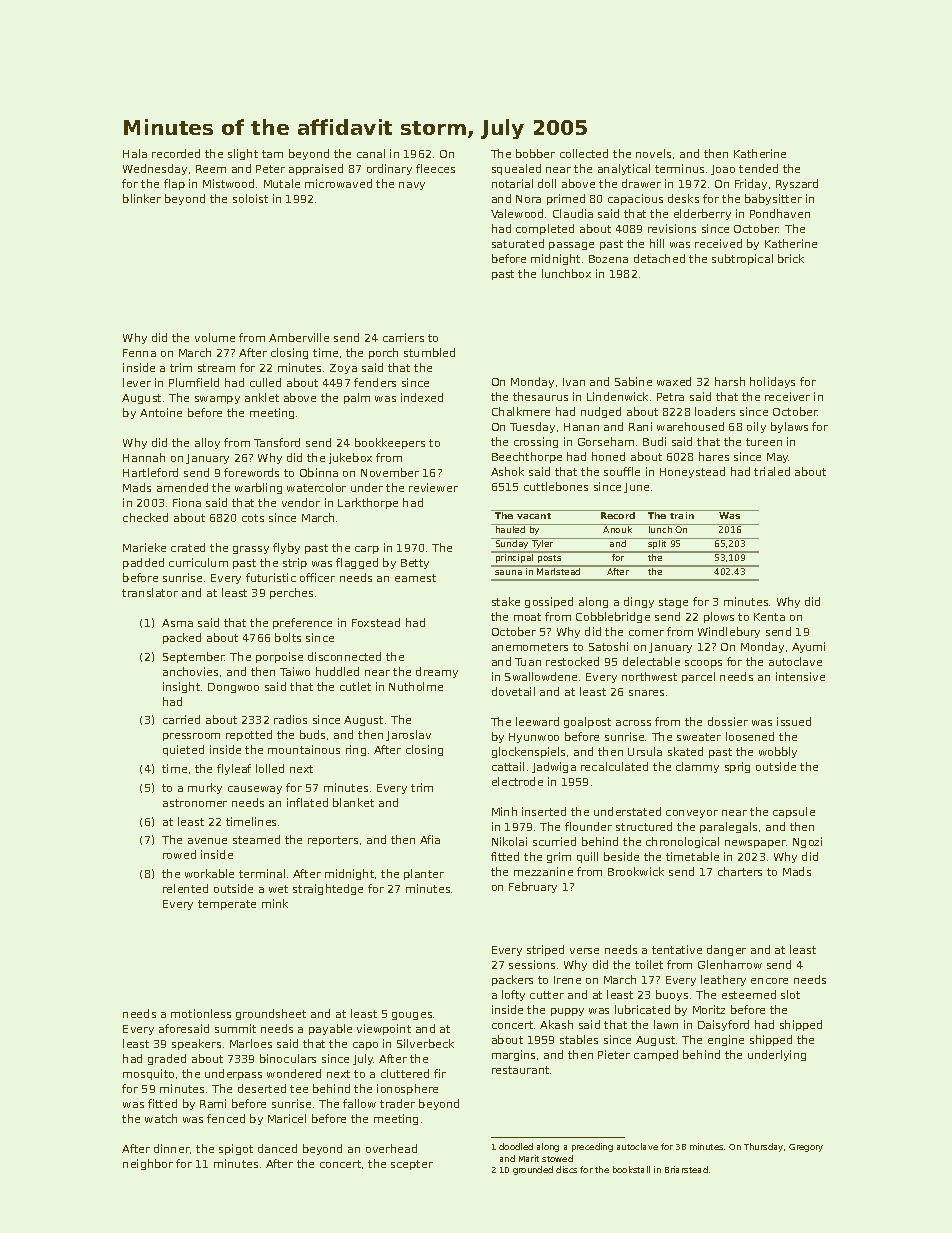 This document has width=952, height=1233. I want to click on blinker, so click(142, 198).
